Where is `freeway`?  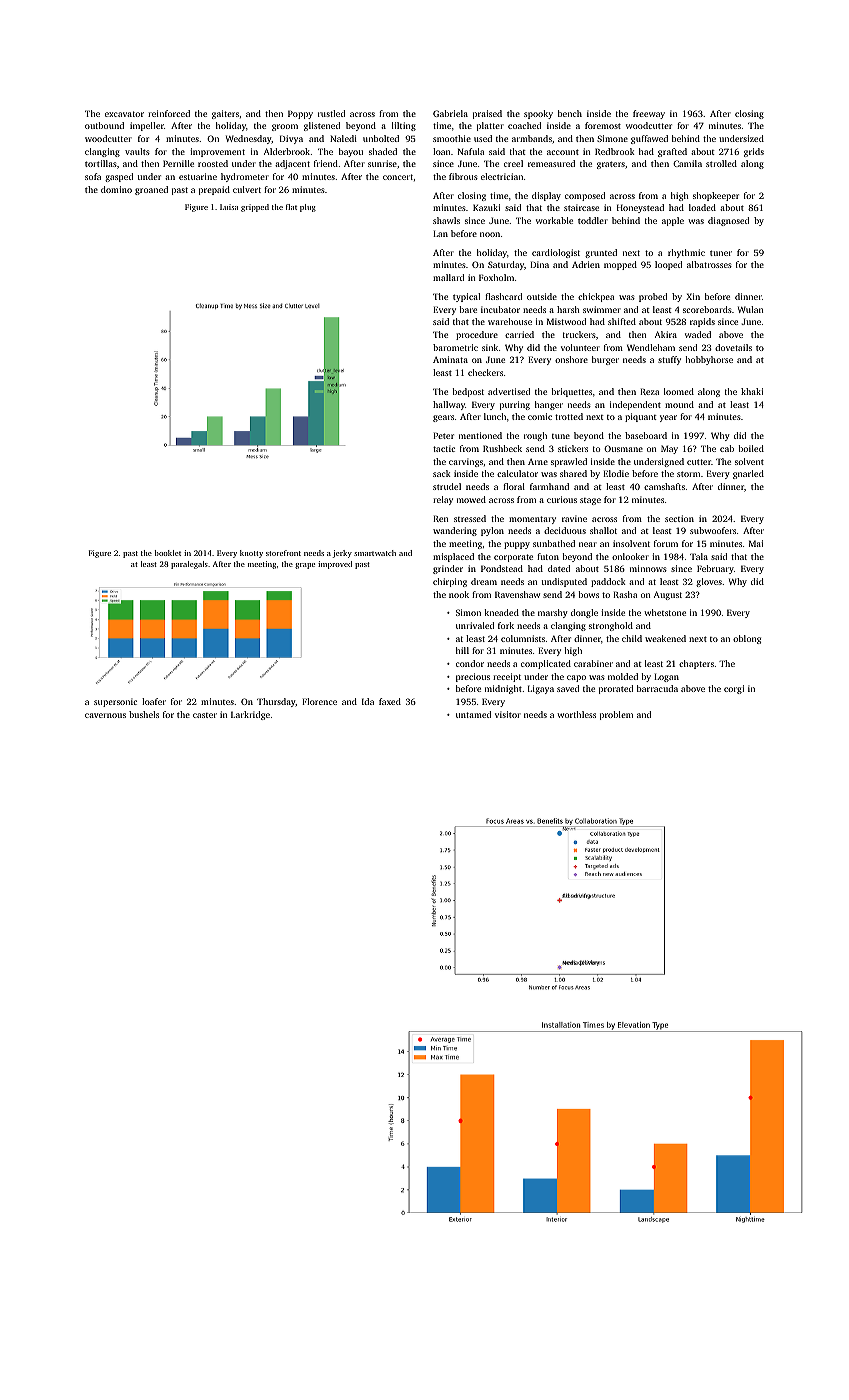 freeway is located at coordinates (649, 114).
